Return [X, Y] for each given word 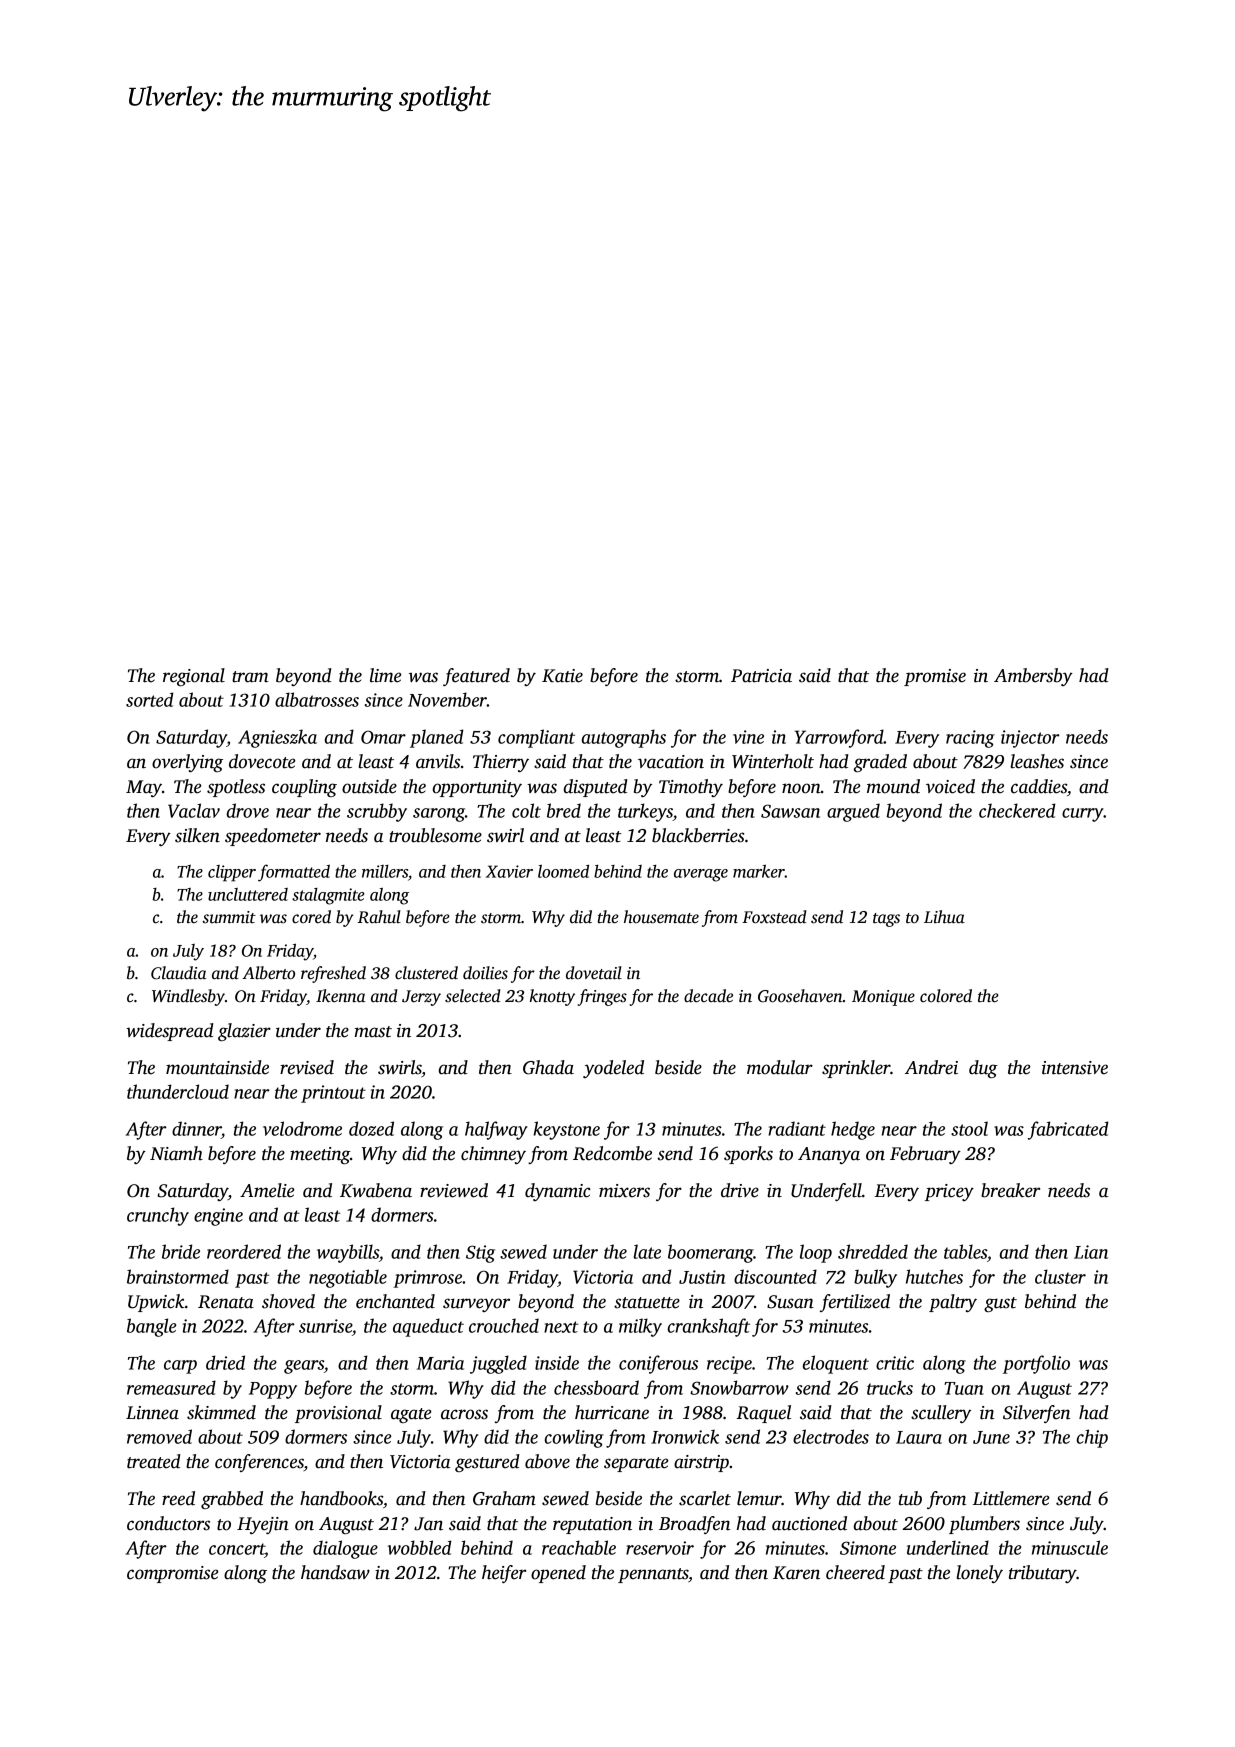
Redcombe [612, 1153]
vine [748, 737]
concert [237, 1549]
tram [250, 677]
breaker [1010, 1190]
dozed [371, 1128]
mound [893, 786]
